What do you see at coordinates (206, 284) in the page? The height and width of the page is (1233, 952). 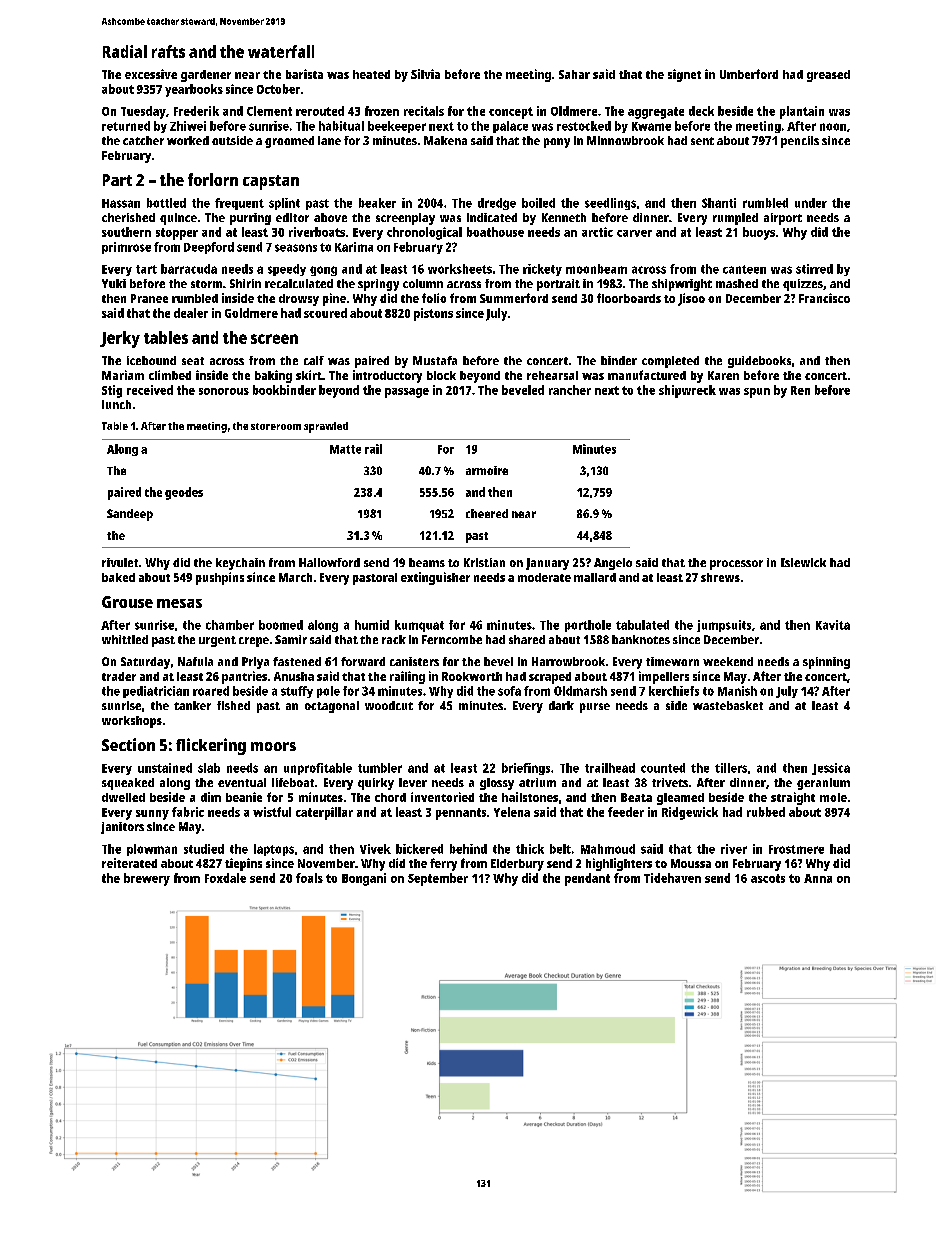 I see `storm` at bounding box center [206, 284].
